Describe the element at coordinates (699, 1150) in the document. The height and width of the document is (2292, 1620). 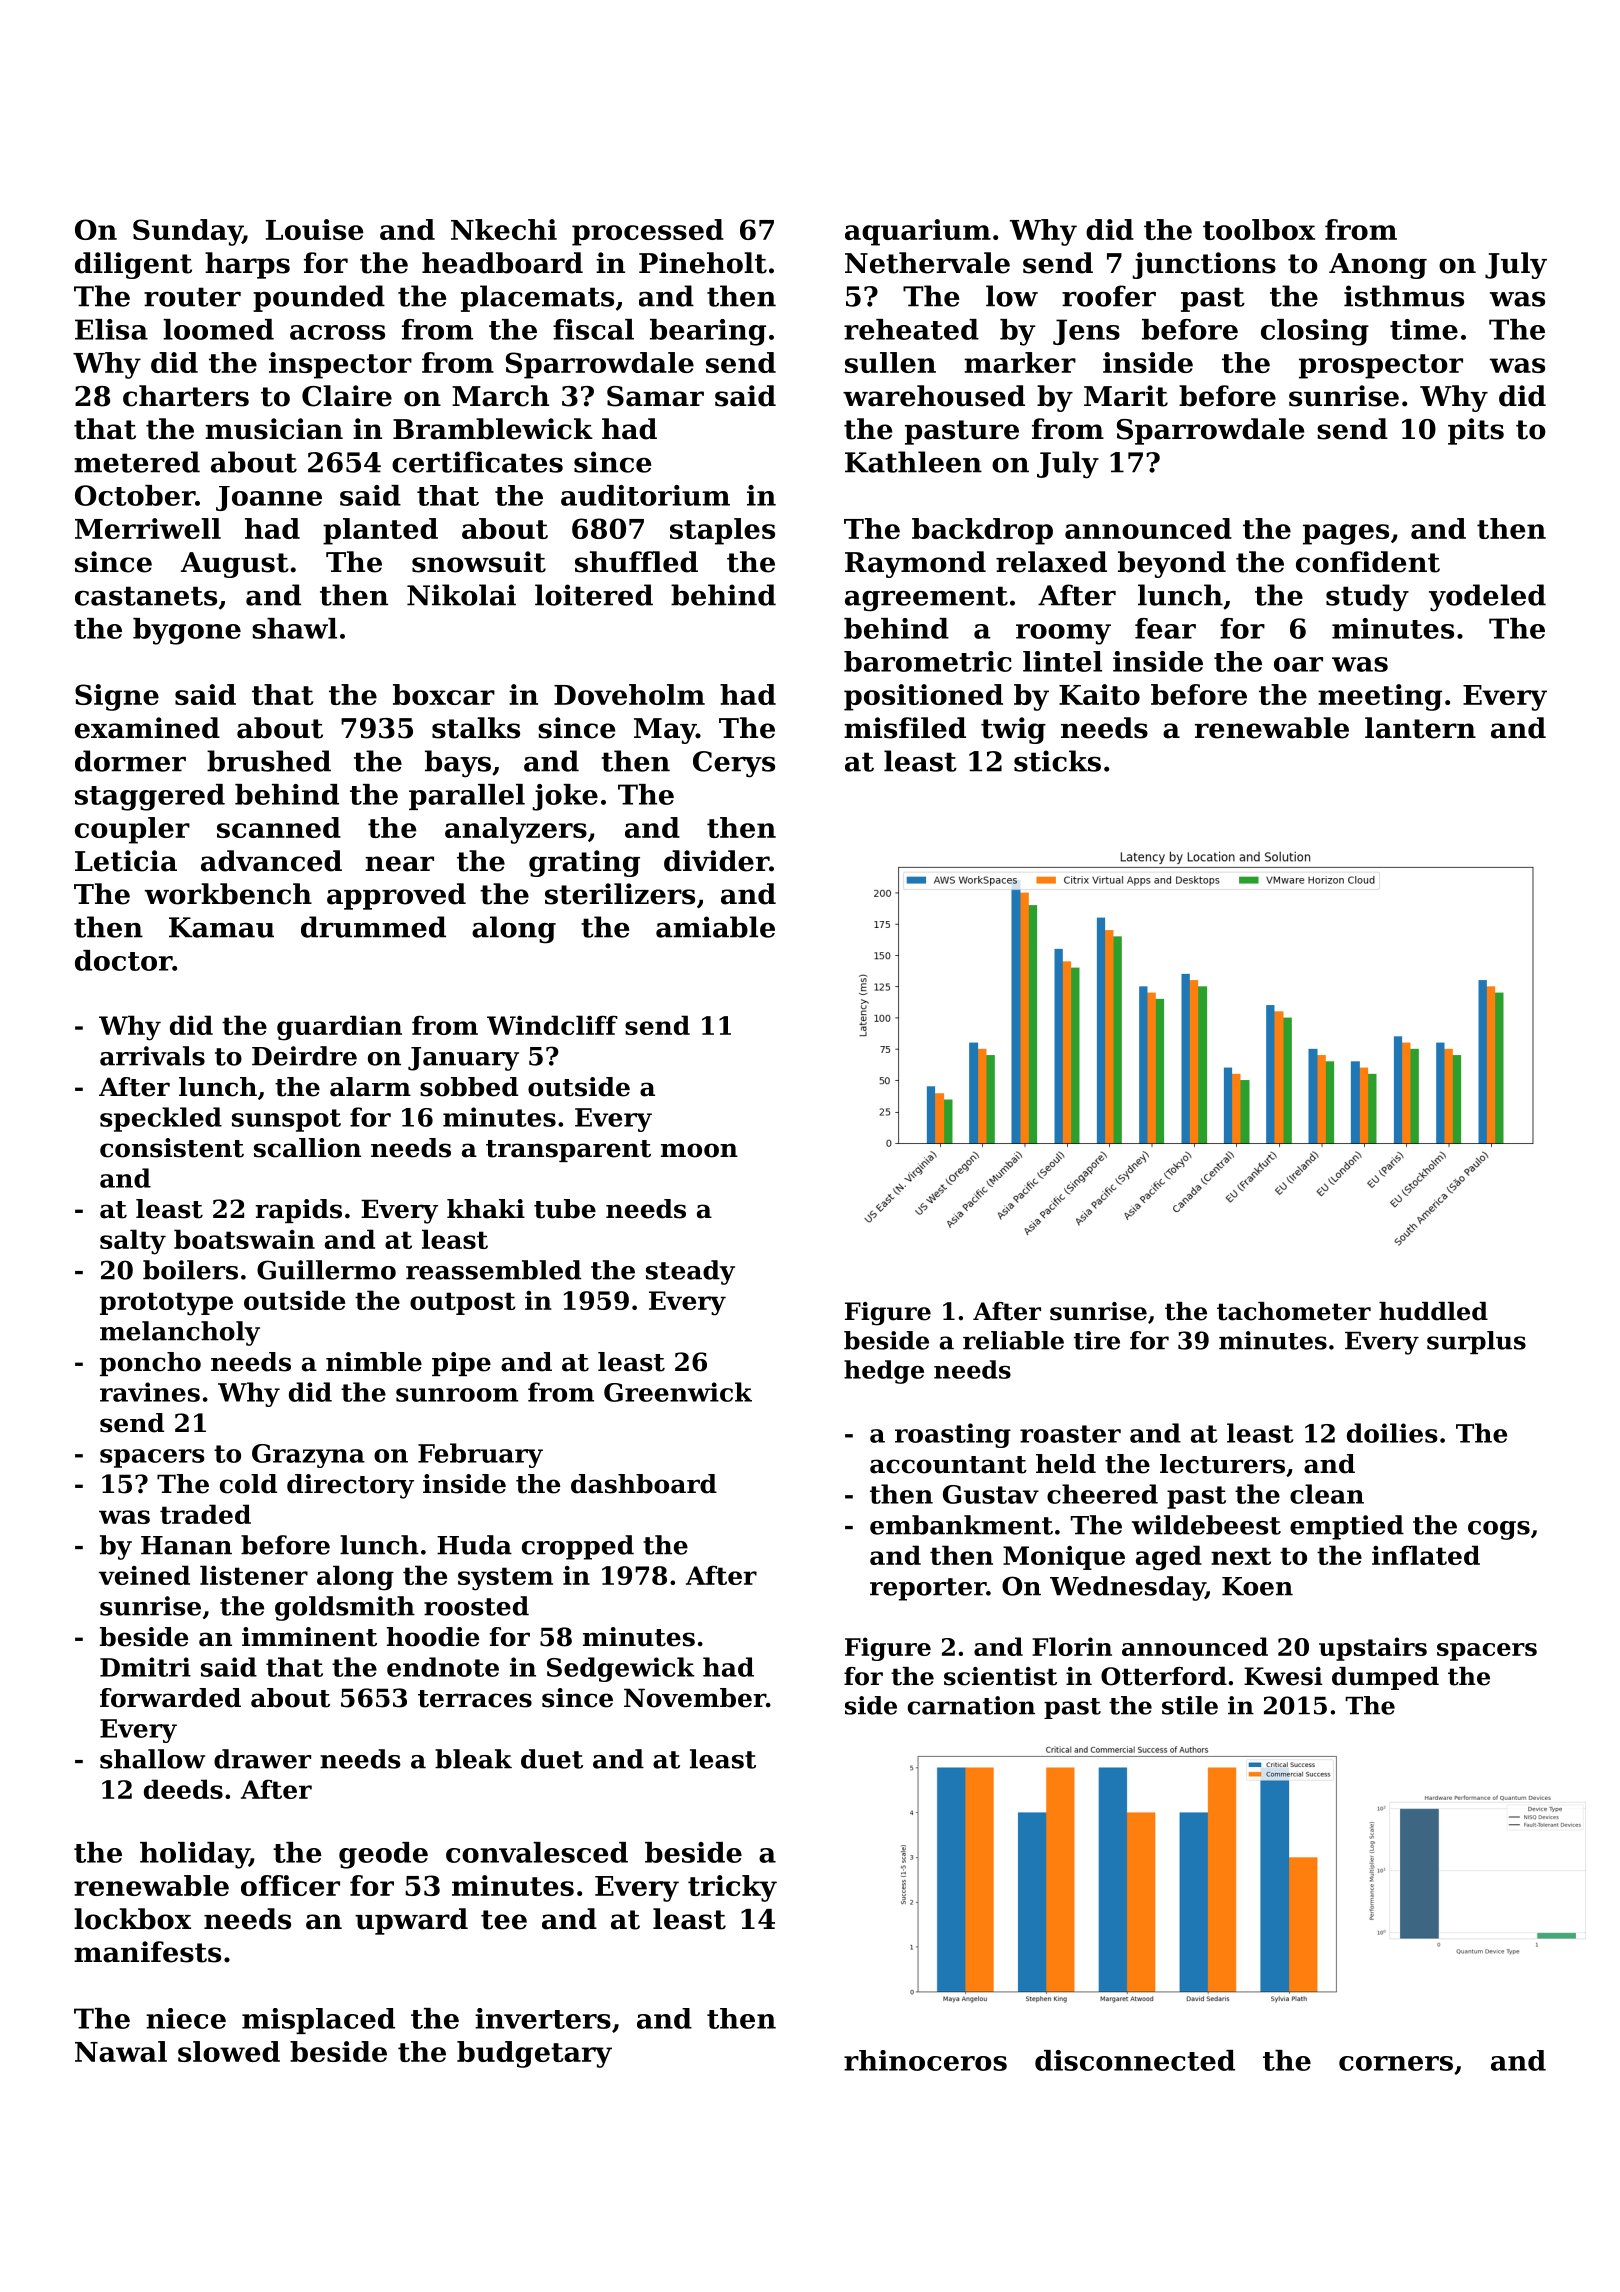
I see `moon` at that location.
